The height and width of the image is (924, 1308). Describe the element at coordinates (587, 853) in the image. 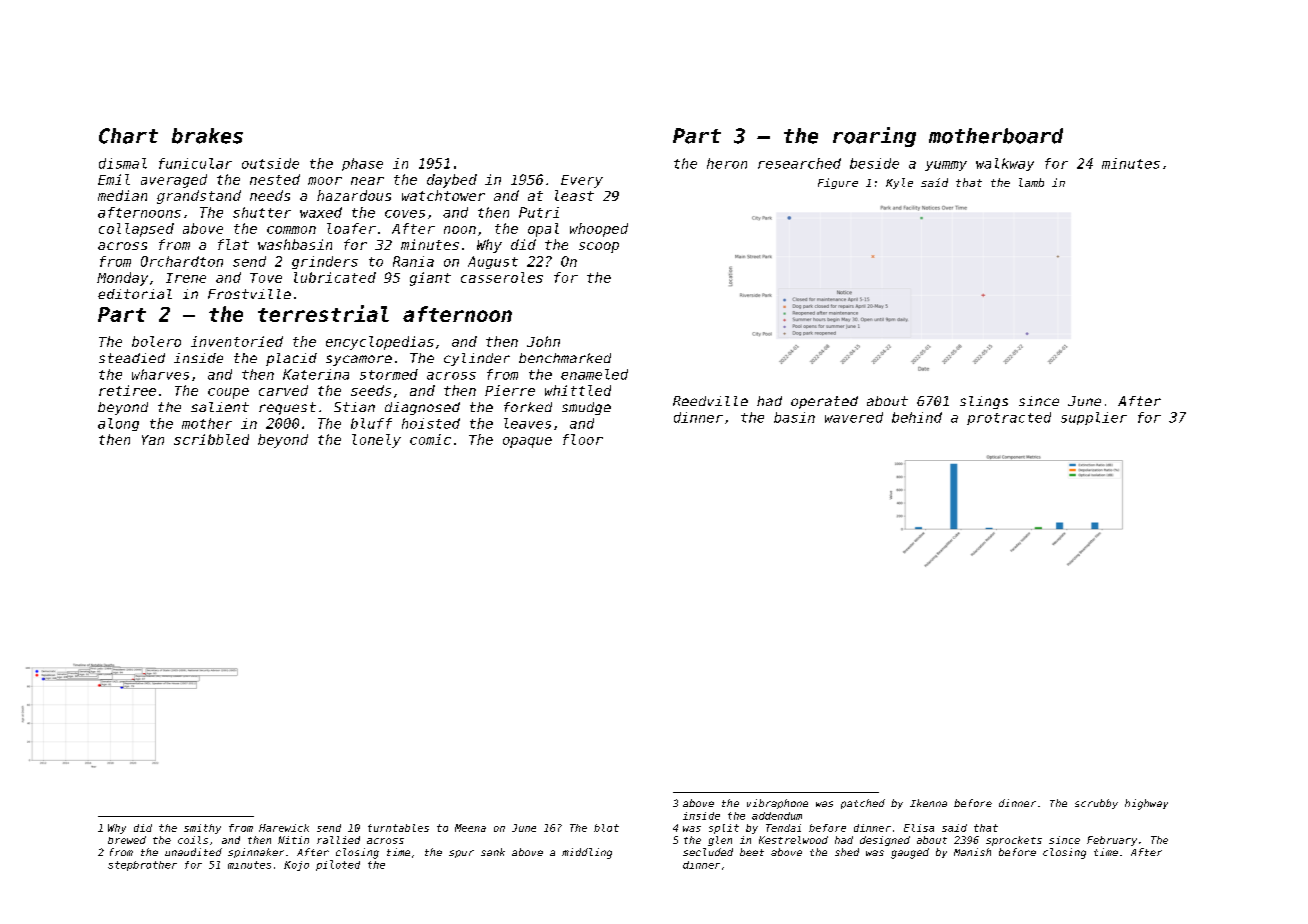

I see `middling` at that location.
